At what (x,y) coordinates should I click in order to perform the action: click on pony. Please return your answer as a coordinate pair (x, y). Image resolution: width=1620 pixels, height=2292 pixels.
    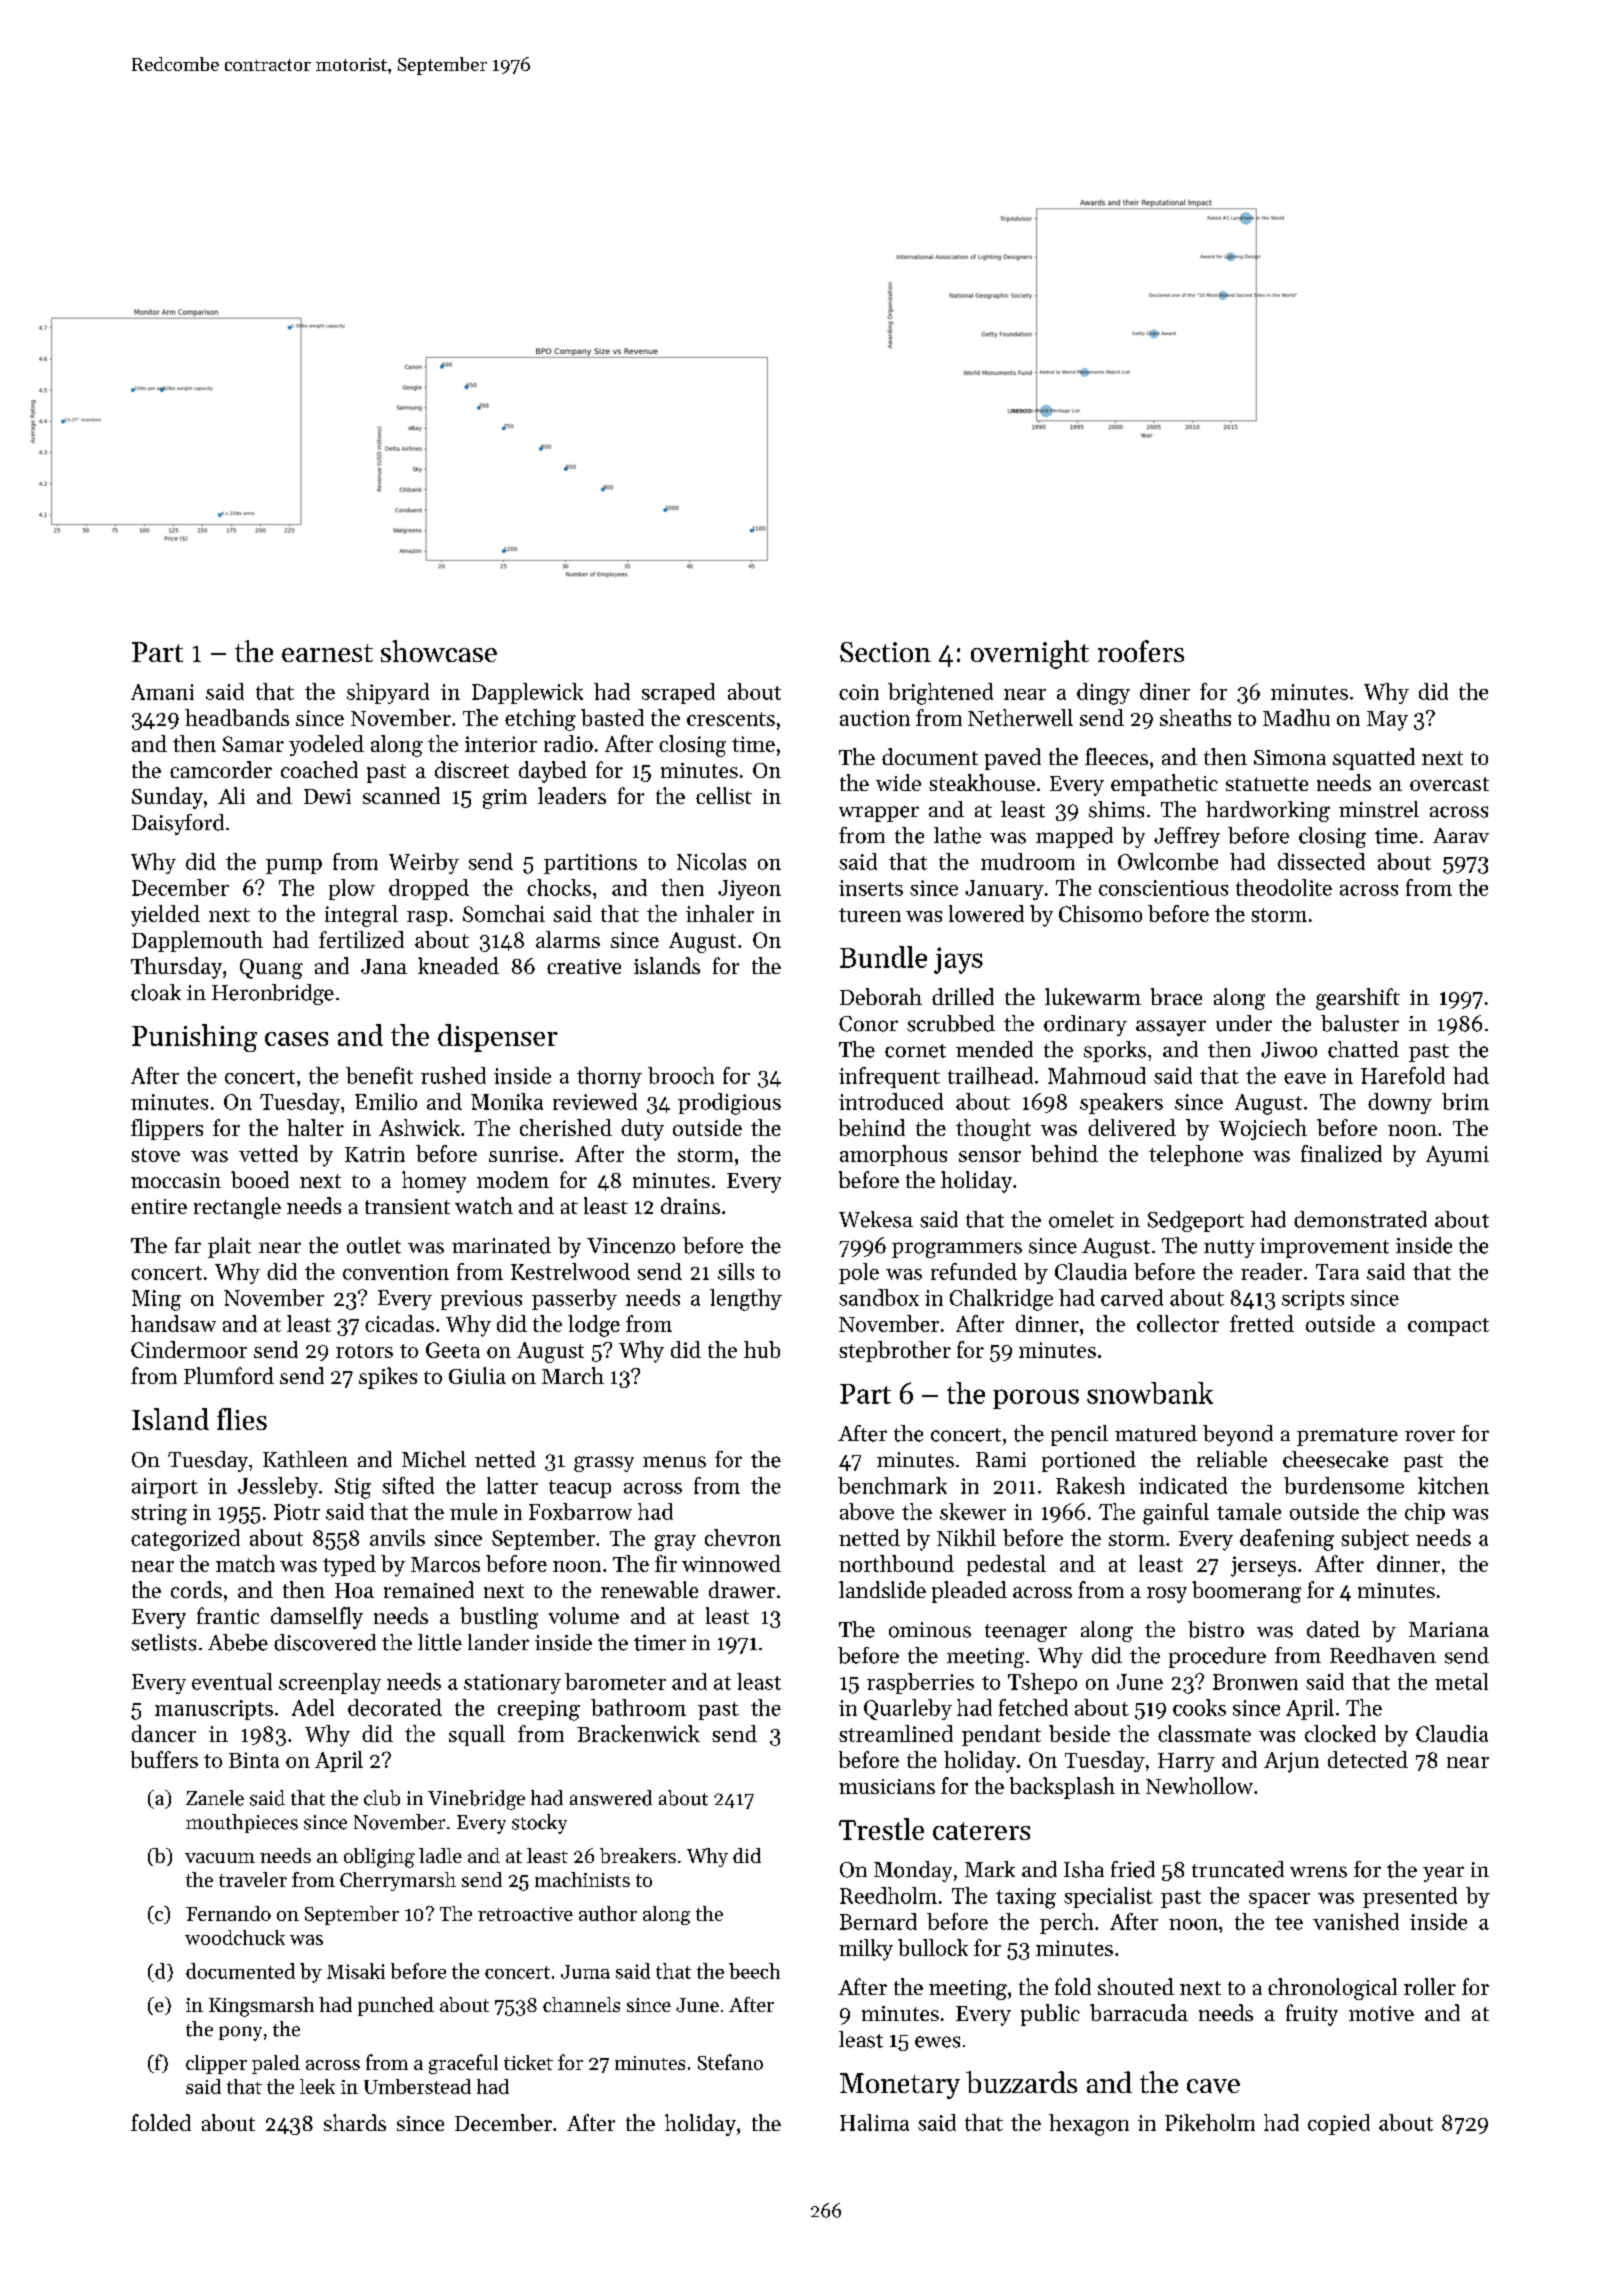
    Looking at the image, I should click on (240, 2033).
